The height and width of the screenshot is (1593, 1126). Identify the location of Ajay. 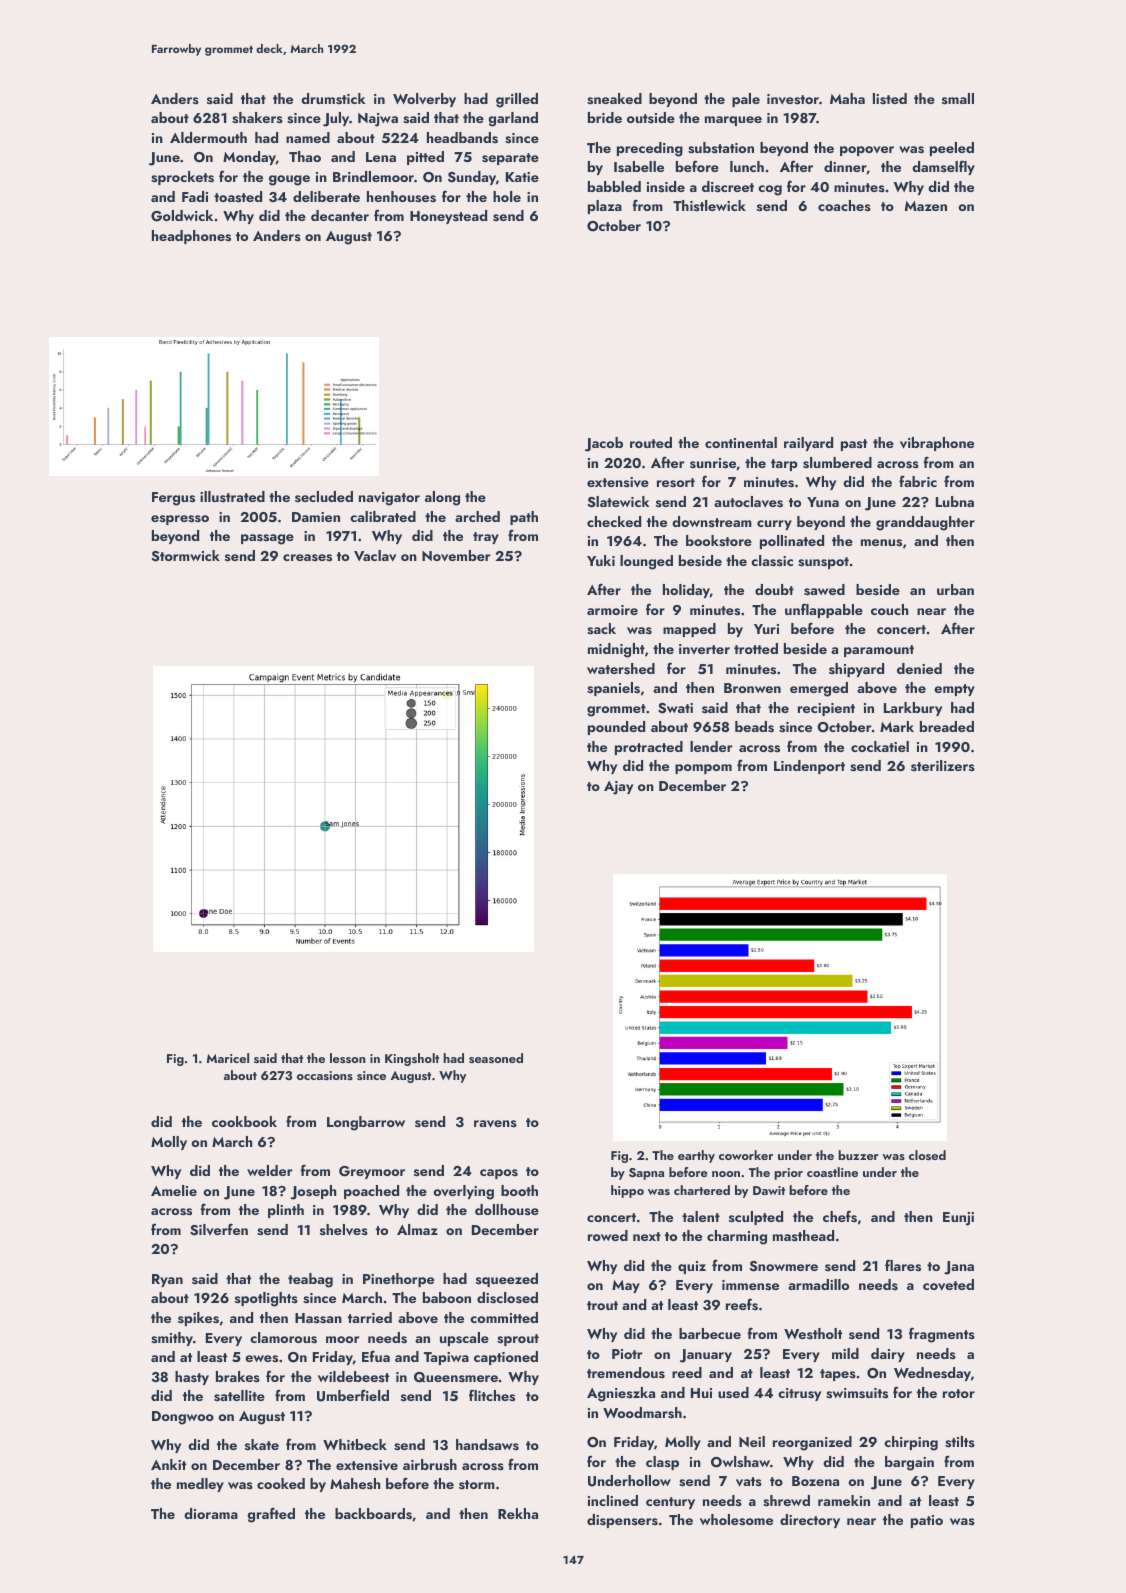
(618, 788).
